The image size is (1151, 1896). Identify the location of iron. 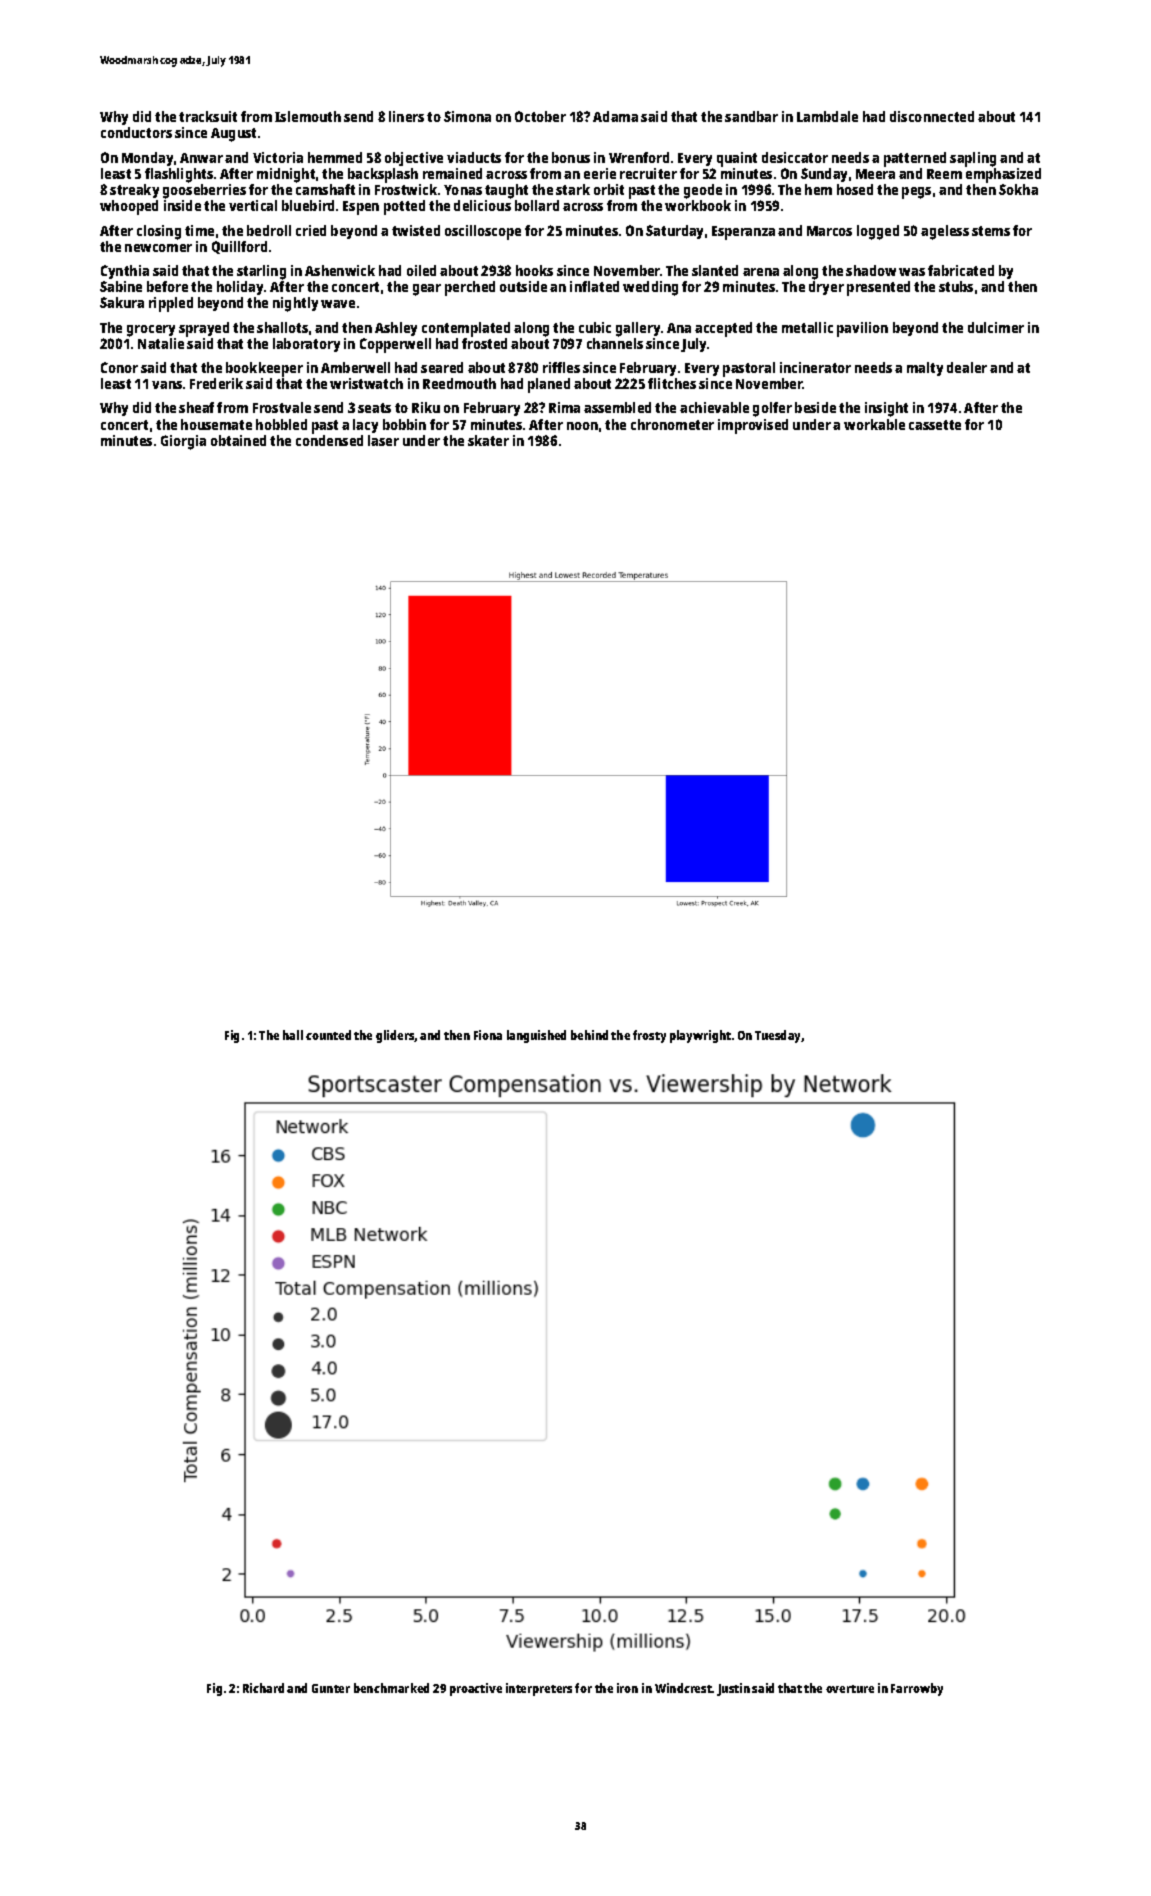
(627, 1688).
